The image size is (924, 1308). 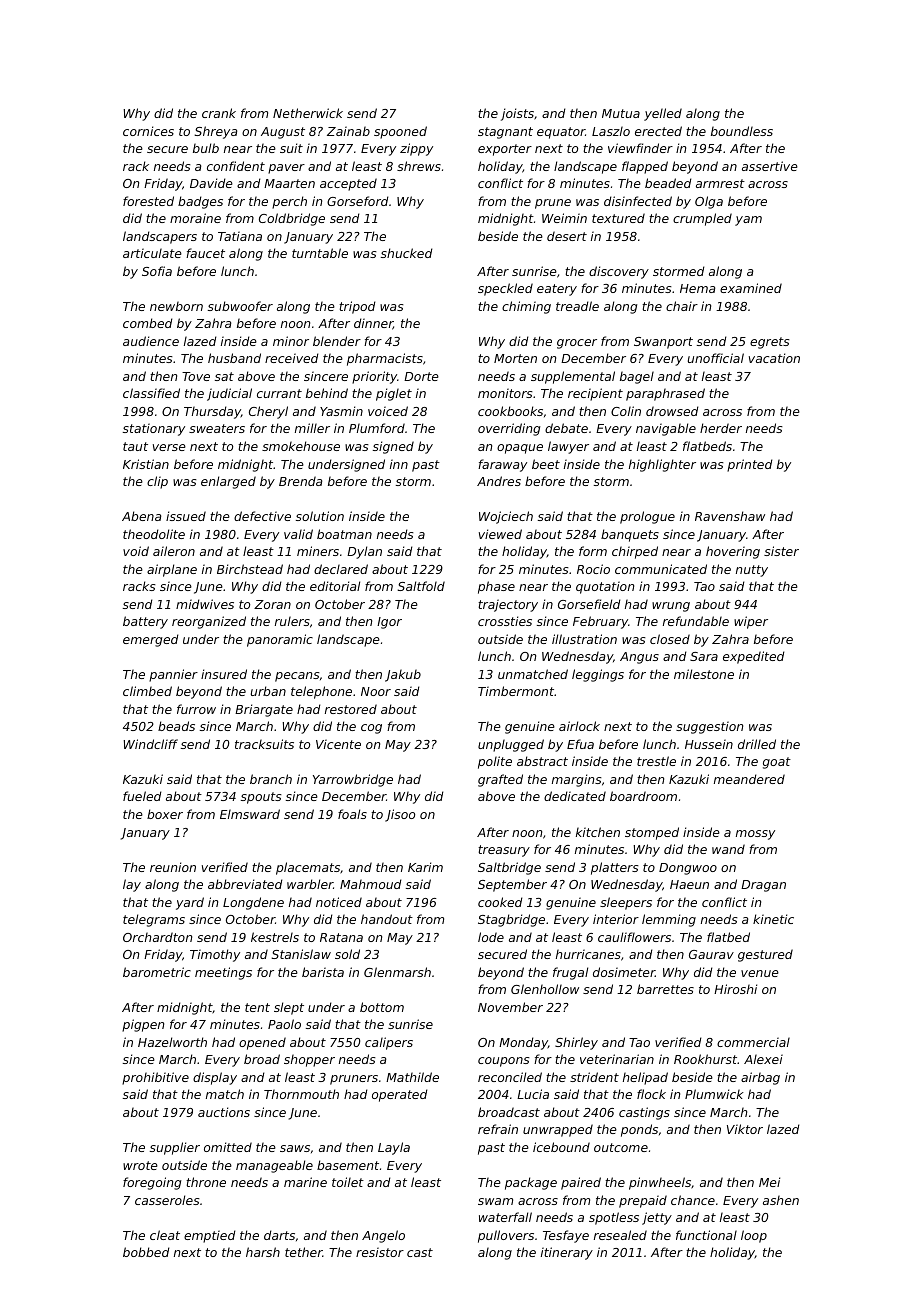 I want to click on wrote, so click(x=140, y=1165).
